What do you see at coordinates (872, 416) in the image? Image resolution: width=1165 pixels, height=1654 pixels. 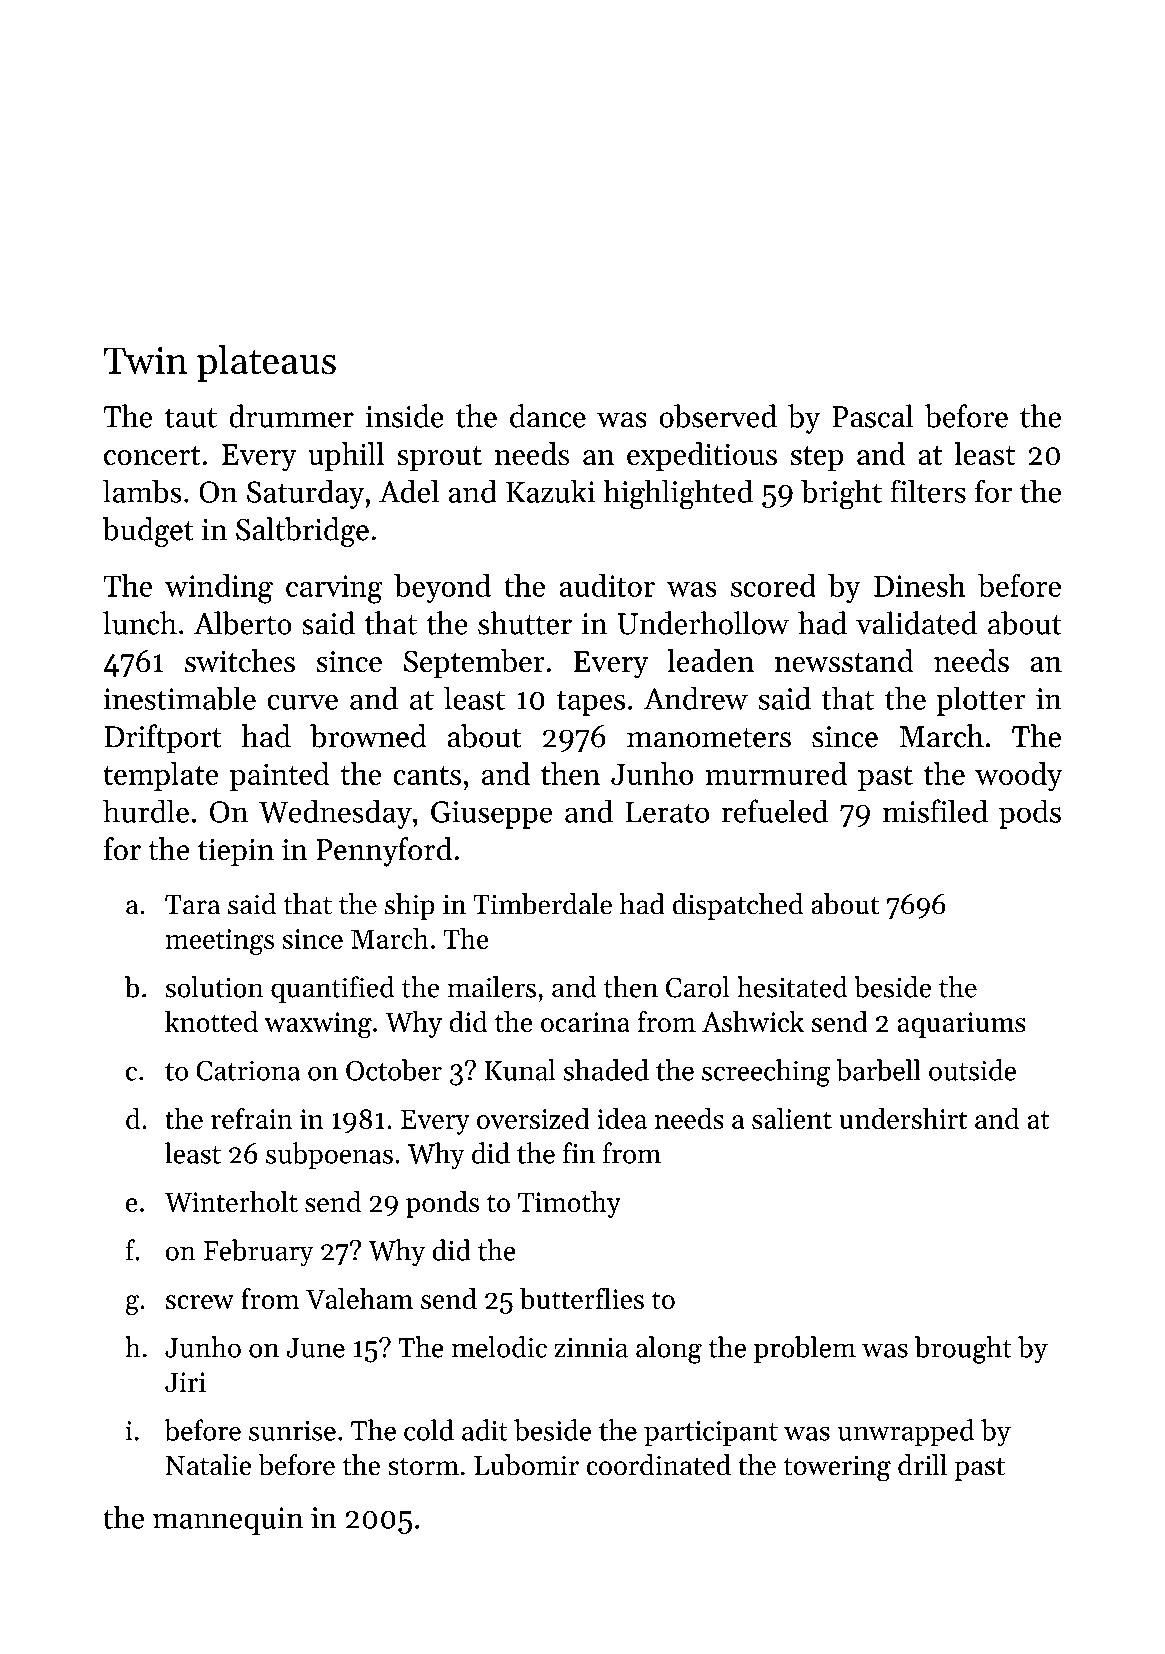 I see `Pascal` at bounding box center [872, 416].
